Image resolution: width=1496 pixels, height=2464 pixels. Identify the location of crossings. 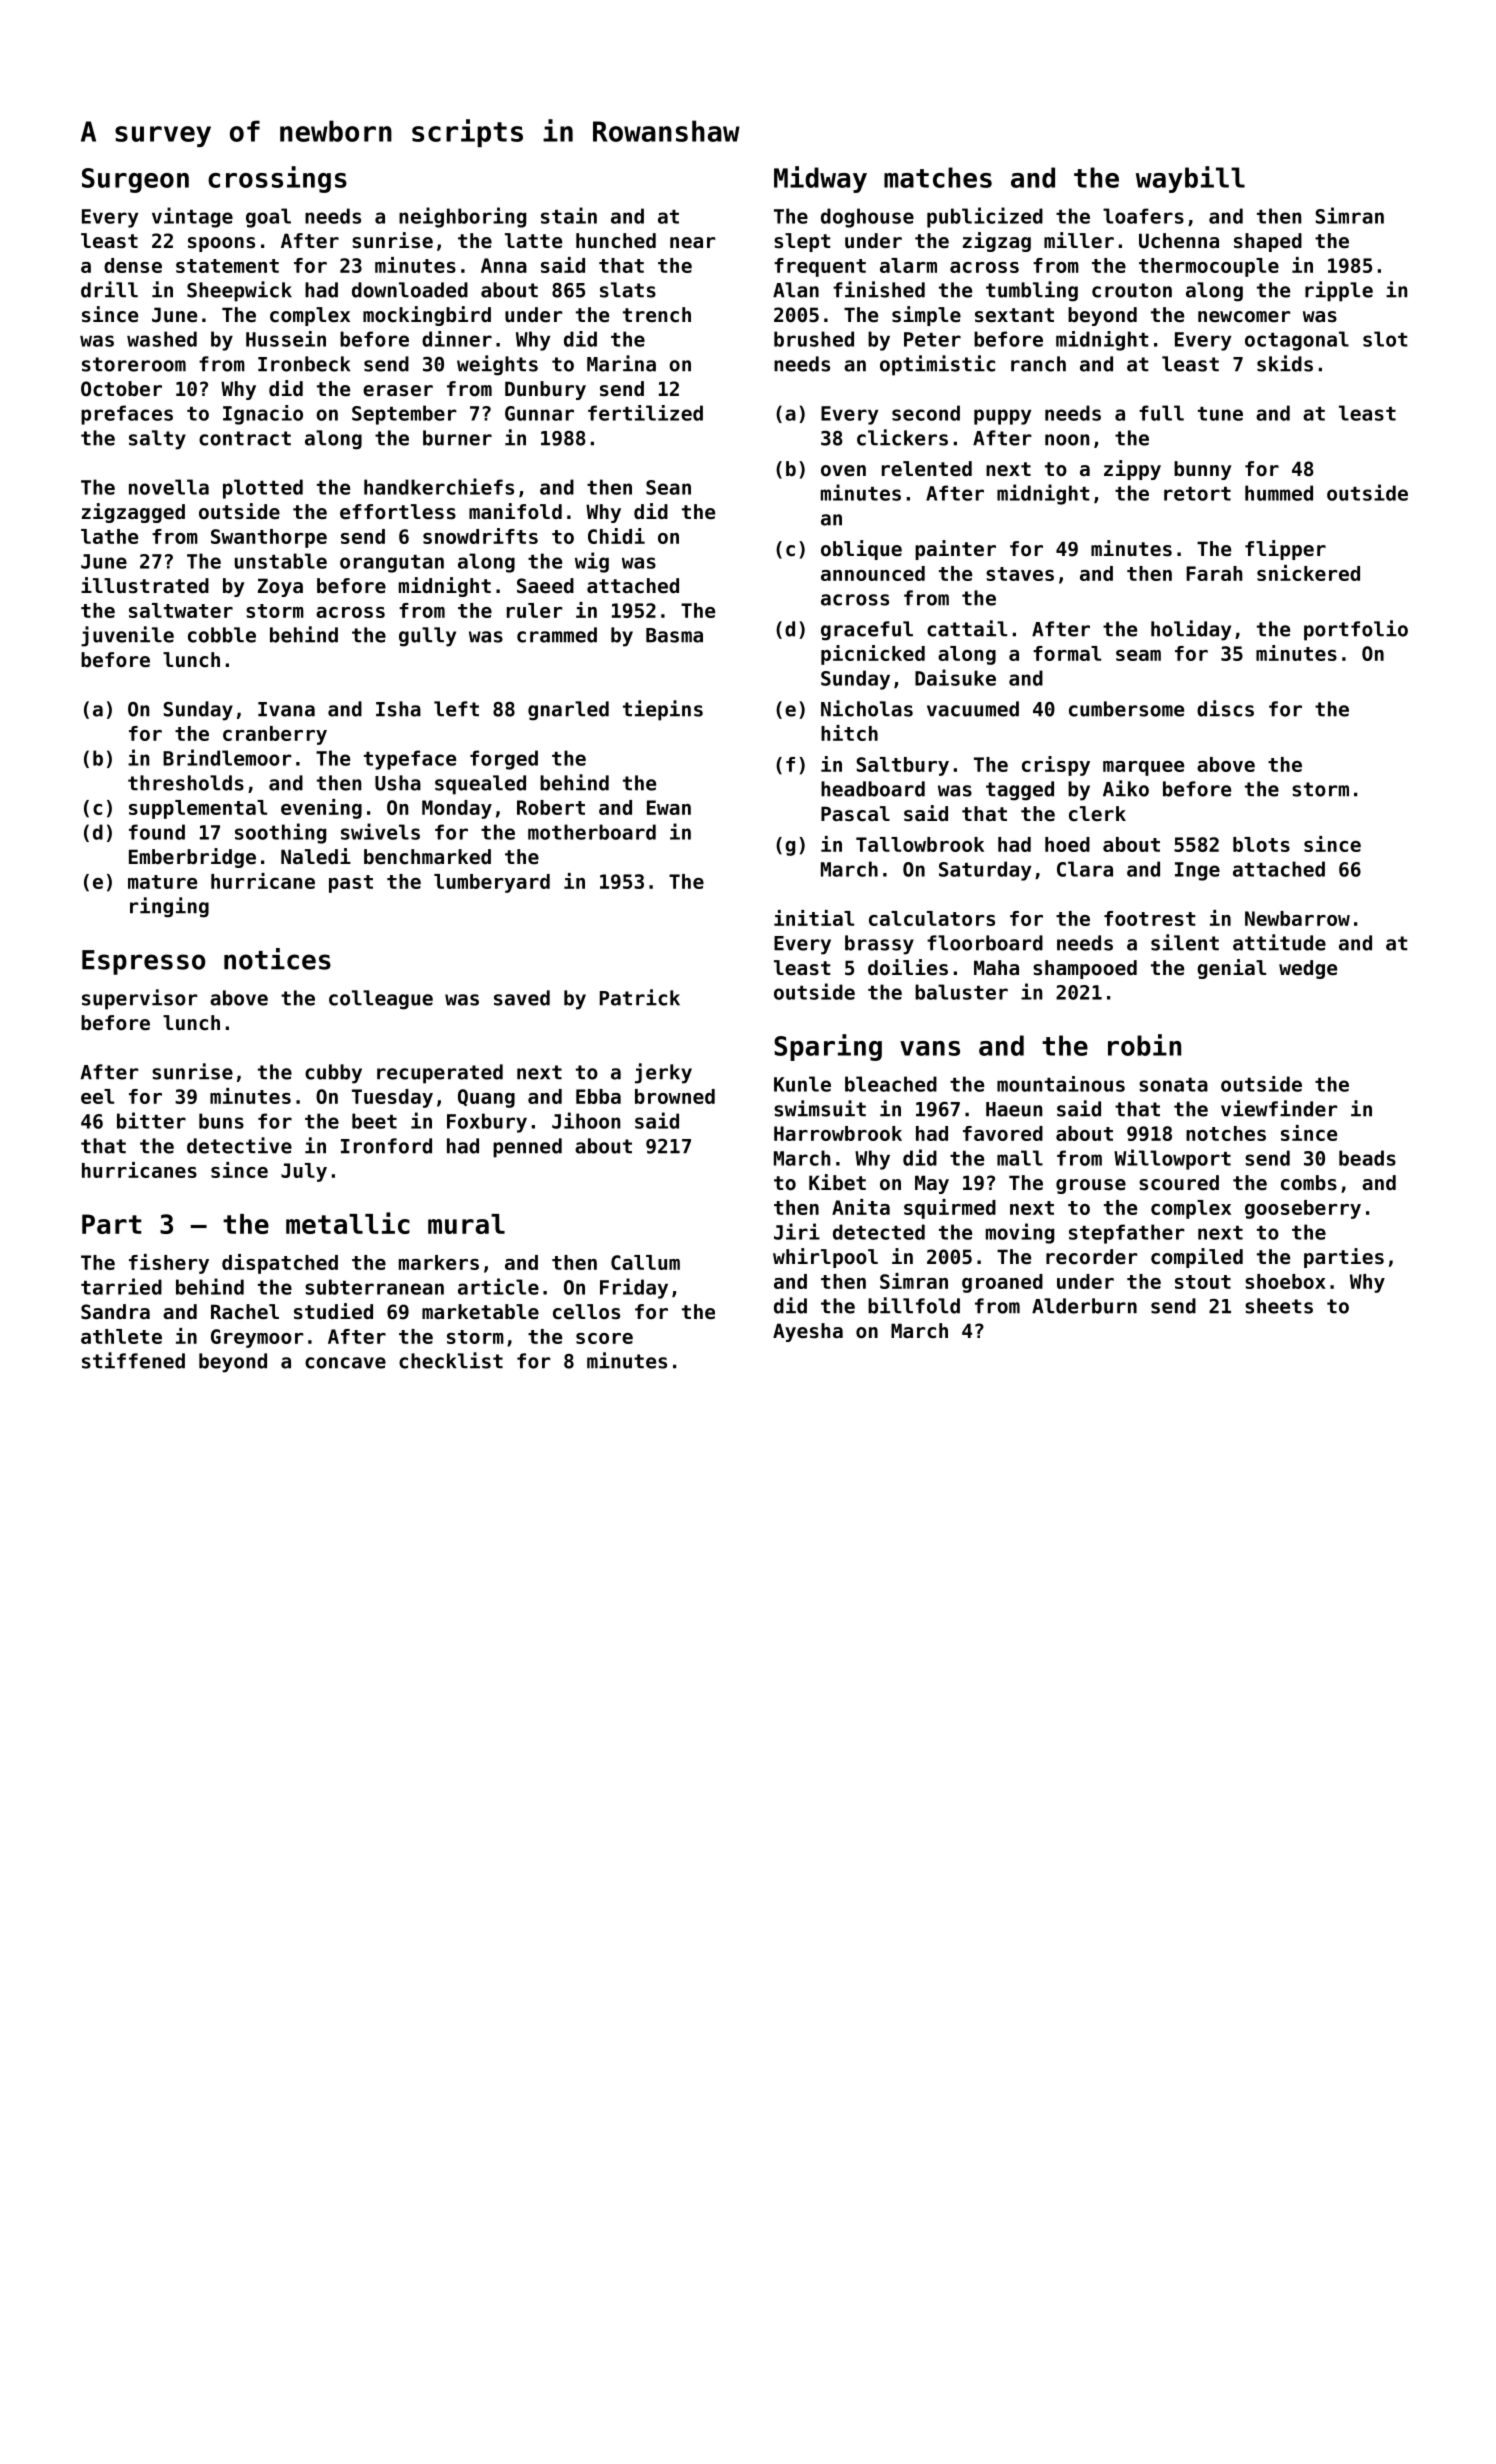
(277, 179).
